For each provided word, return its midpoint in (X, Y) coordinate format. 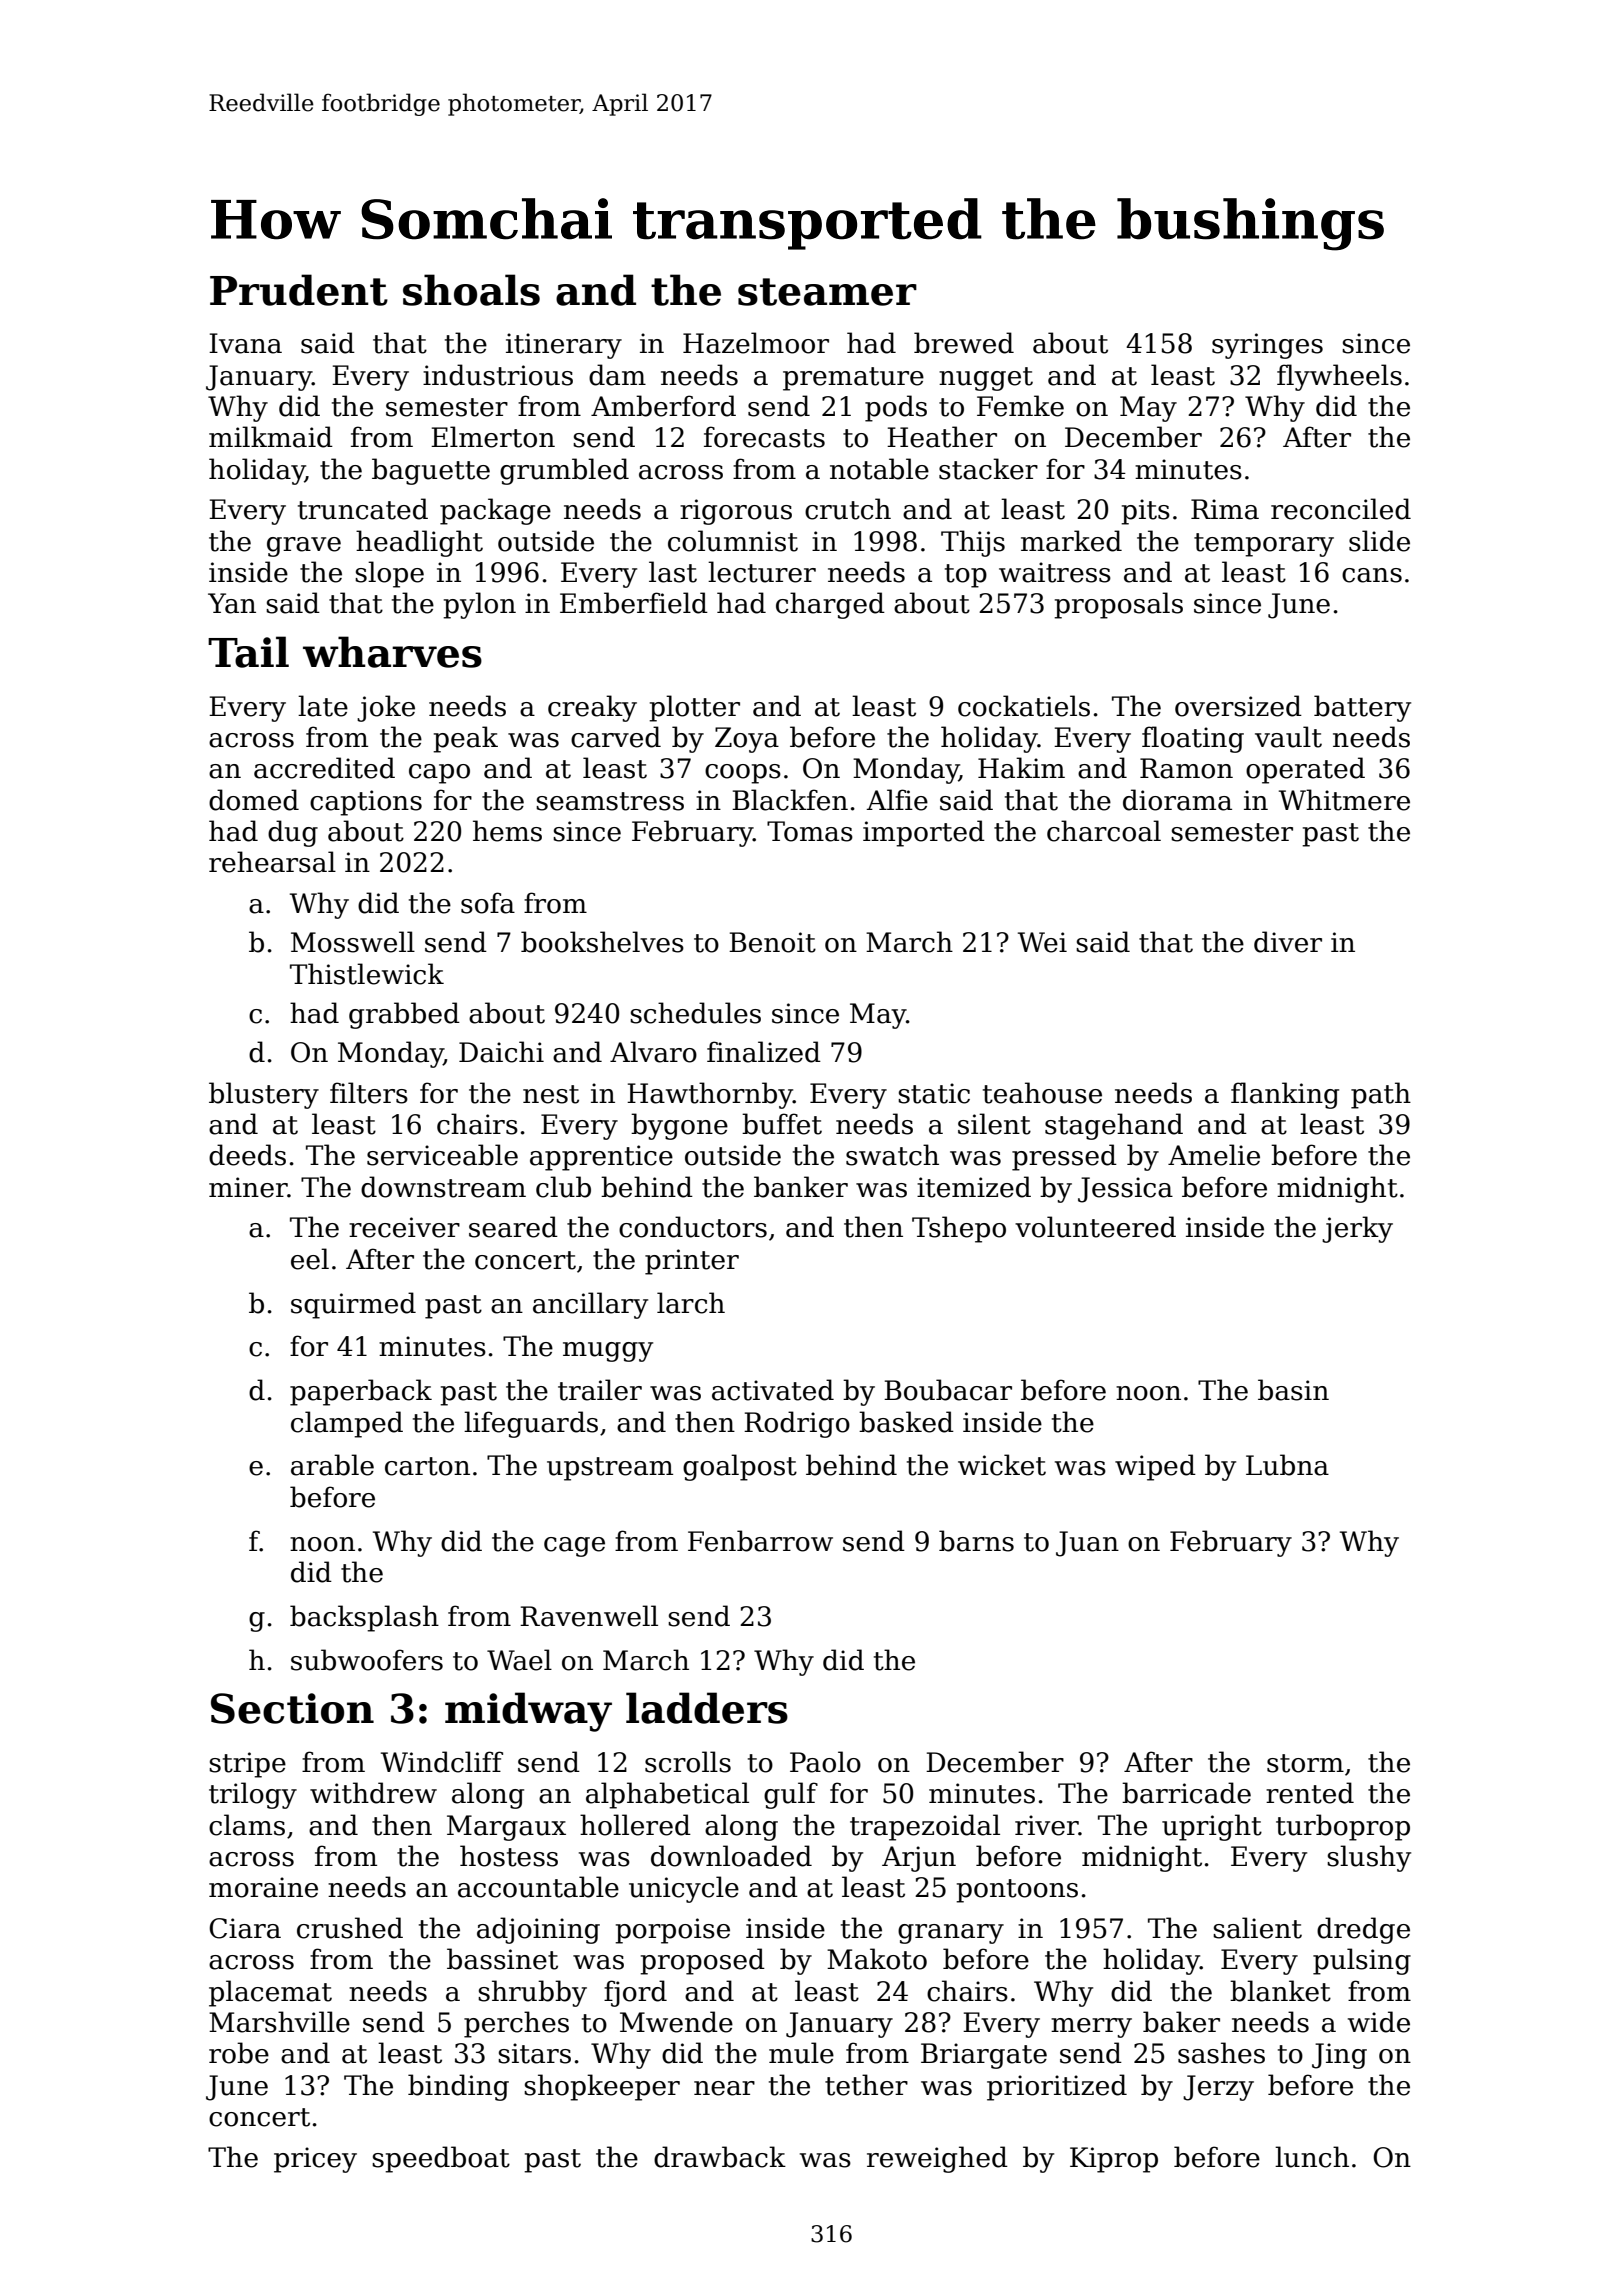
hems (507, 831)
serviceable (442, 1155)
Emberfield (634, 603)
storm (1305, 1763)
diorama (1177, 800)
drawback (720, 2157)
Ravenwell (589, 1616)
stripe (247, 1765)
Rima (1225, 509)
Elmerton (493, 437)
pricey (315, 2160)
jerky (1357, 1229)
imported (924, 833)
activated (773, 1390)
